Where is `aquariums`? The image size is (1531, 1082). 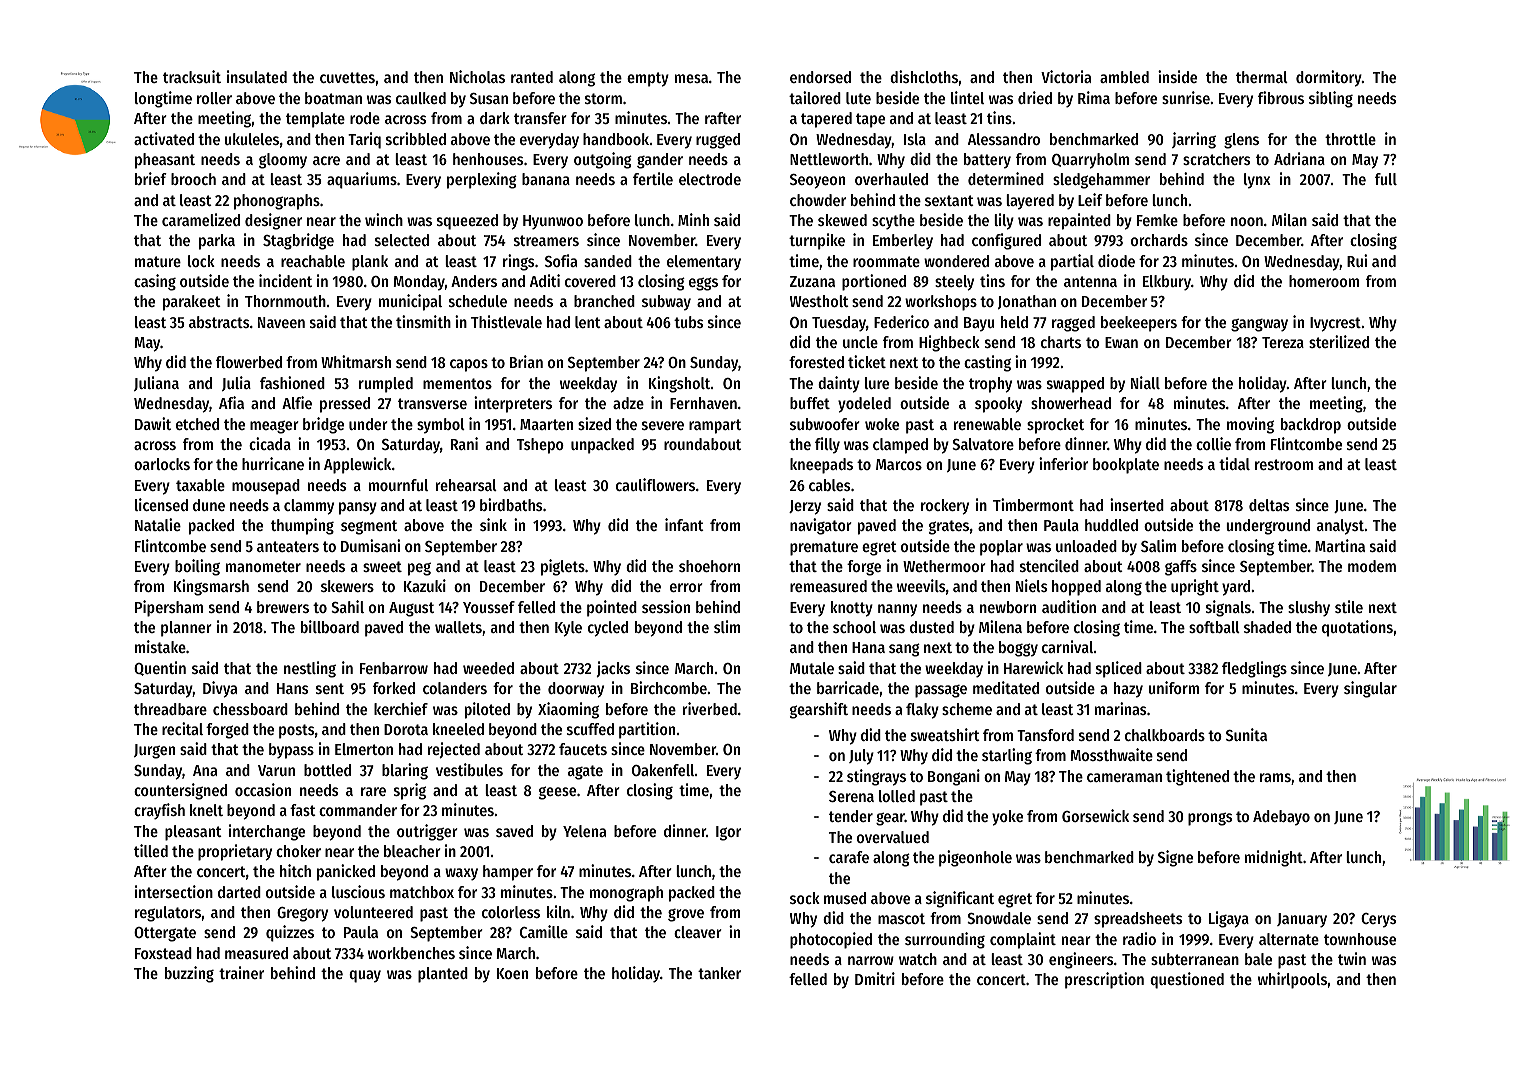
aquariums is located at coordinates (362, 180).
